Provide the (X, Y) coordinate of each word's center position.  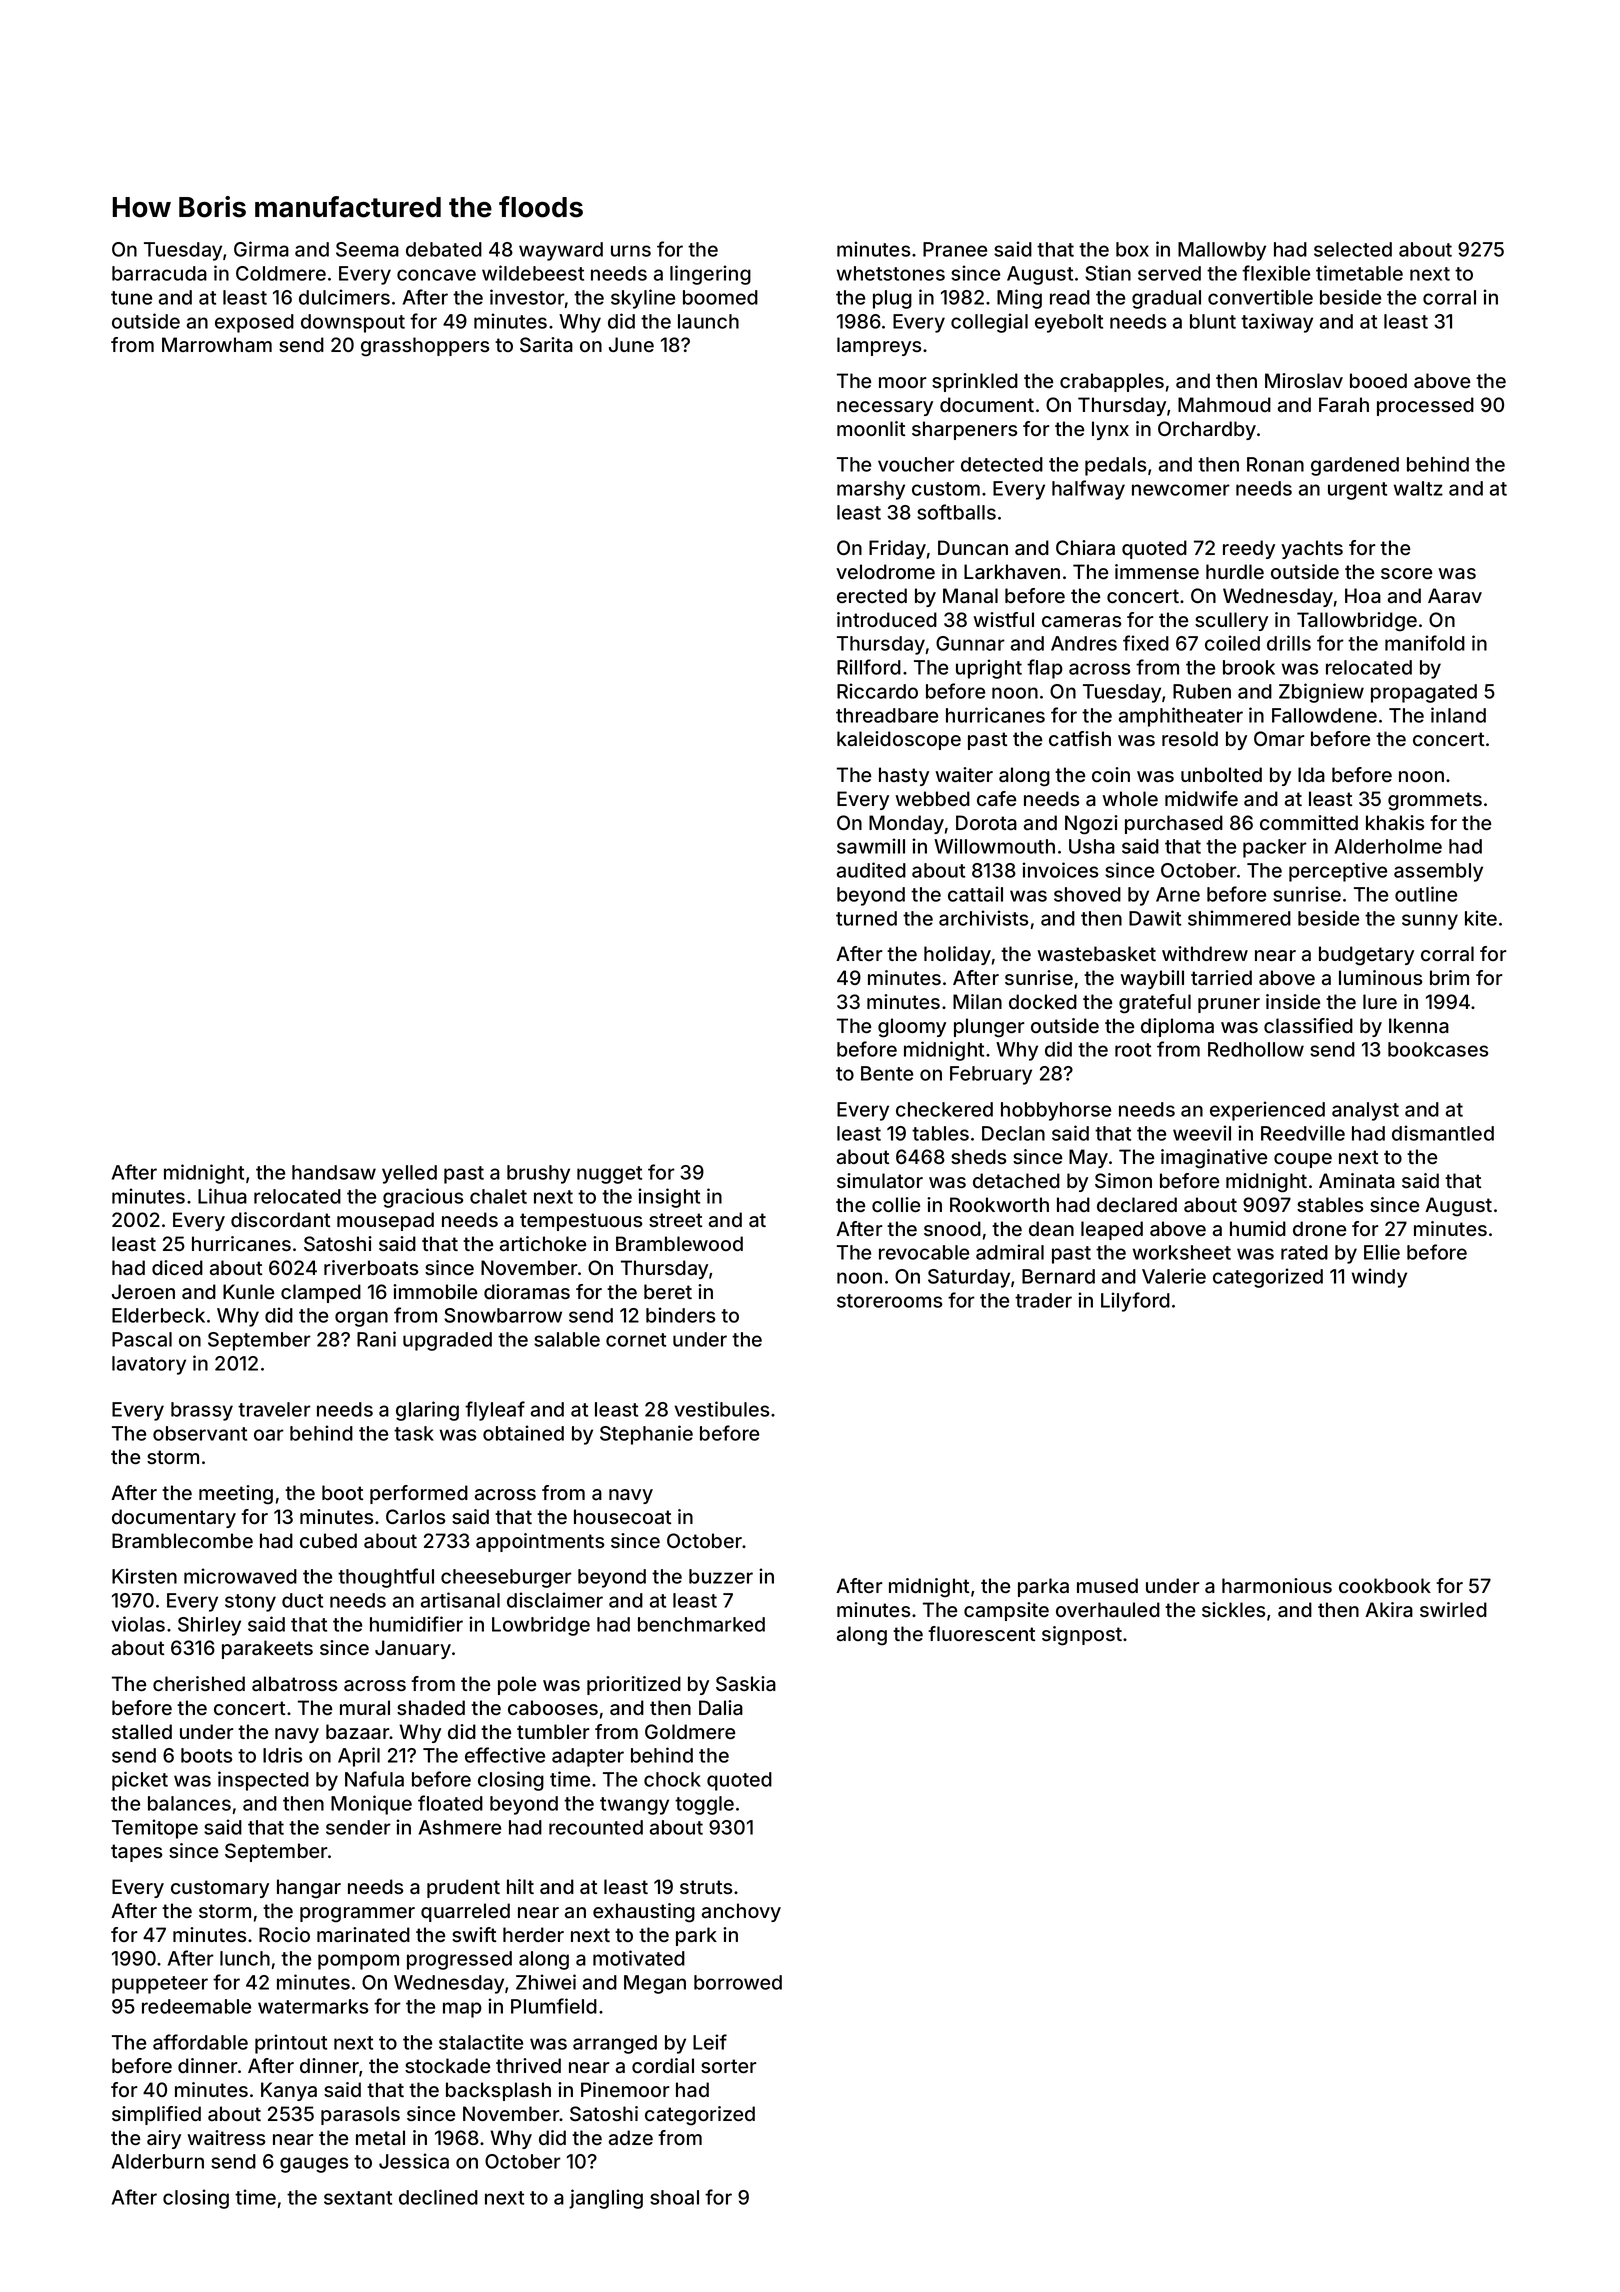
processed (1425, 406)
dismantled (1443, 1133)
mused (1107, 1585)
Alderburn (158, 2161)
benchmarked (701, 1624)
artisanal (460, 1600)
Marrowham (217, 344)
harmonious (1277, 1585)
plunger (989, 1028)
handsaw (334, 1172)
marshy (871, 490)
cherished (199, 1683)
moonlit (871, 428)
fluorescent (981, 1633)
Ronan (1275, 464)
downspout (353, 323)
